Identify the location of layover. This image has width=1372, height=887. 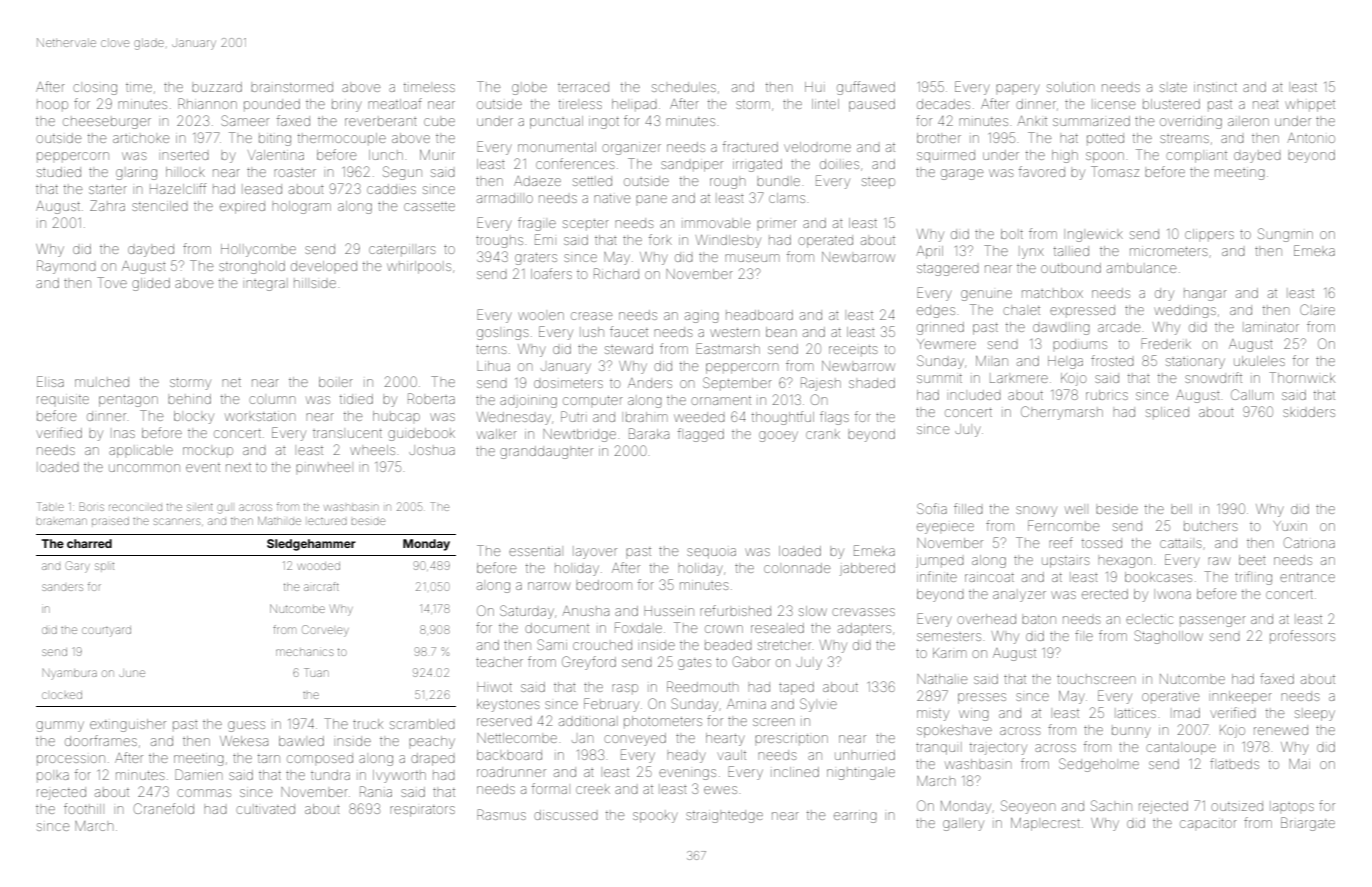
(595, 552).
